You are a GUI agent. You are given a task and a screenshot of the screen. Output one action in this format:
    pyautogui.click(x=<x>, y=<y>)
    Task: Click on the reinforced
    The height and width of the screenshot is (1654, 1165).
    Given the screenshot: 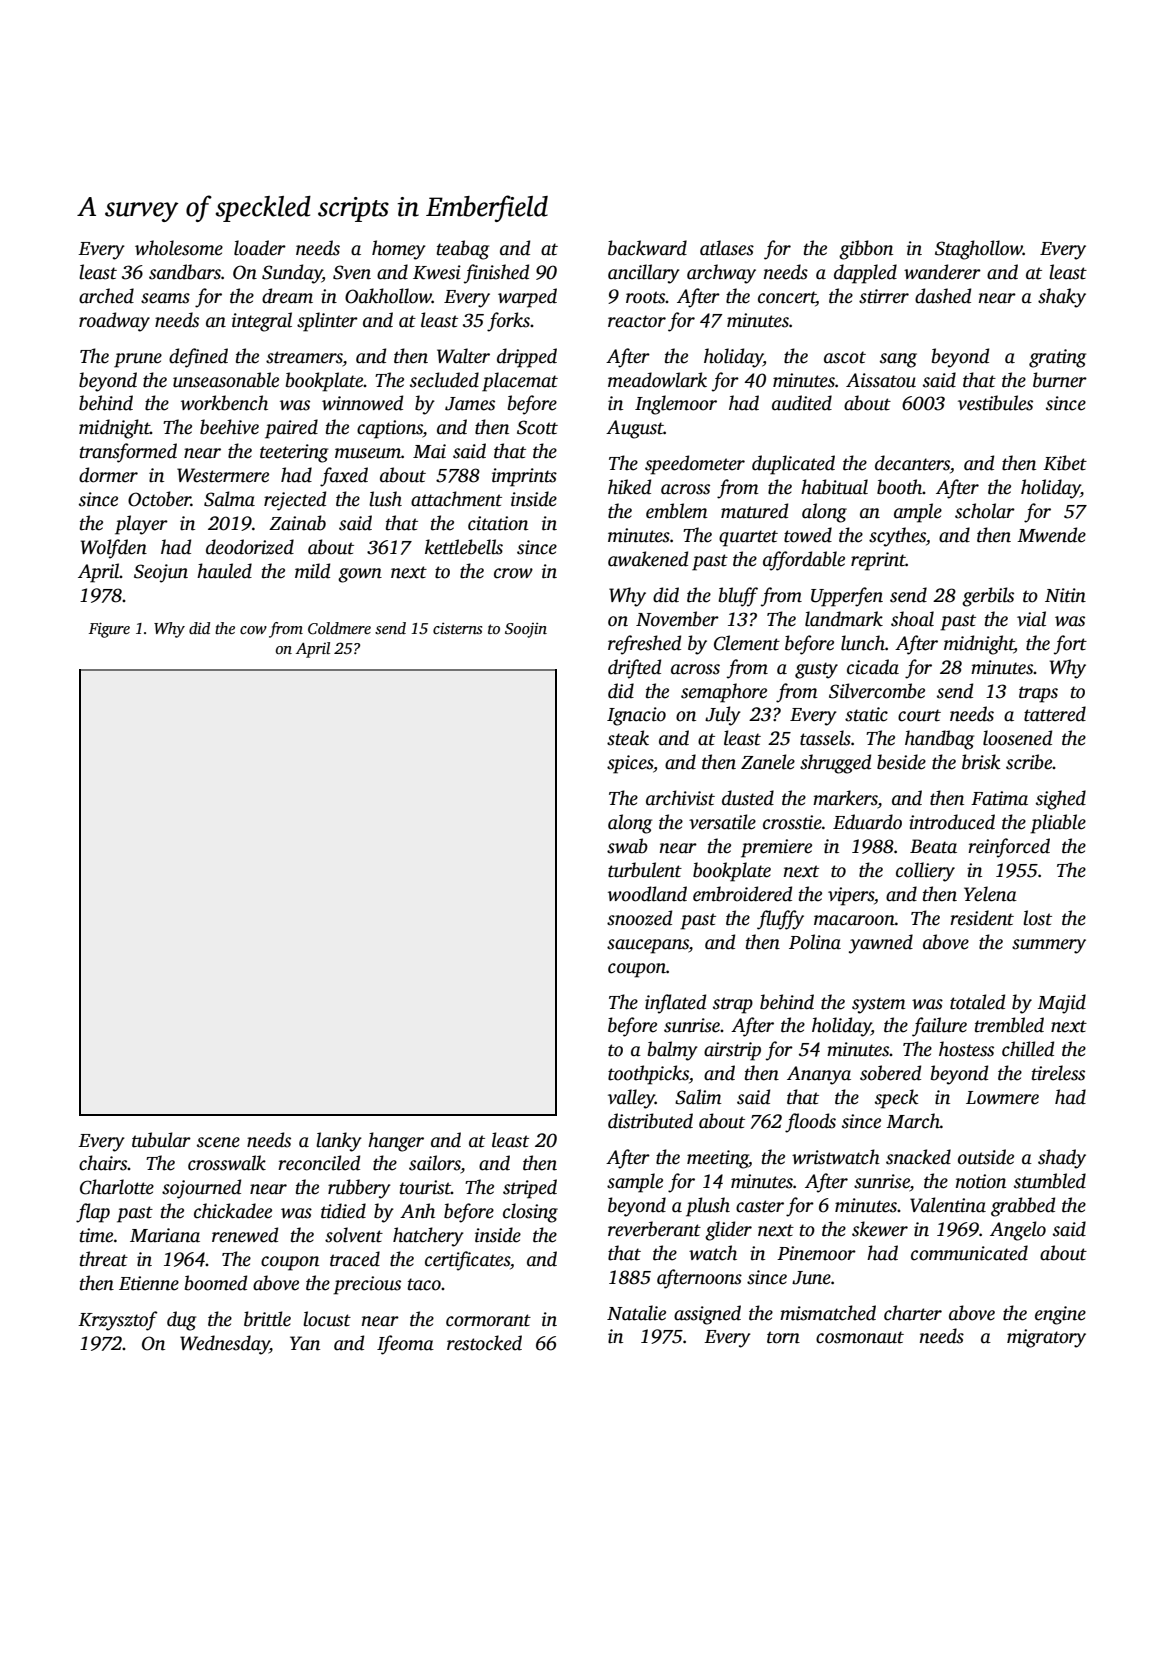 What is the action you would take?
    pyautogui.click(x=1009, y=848)
